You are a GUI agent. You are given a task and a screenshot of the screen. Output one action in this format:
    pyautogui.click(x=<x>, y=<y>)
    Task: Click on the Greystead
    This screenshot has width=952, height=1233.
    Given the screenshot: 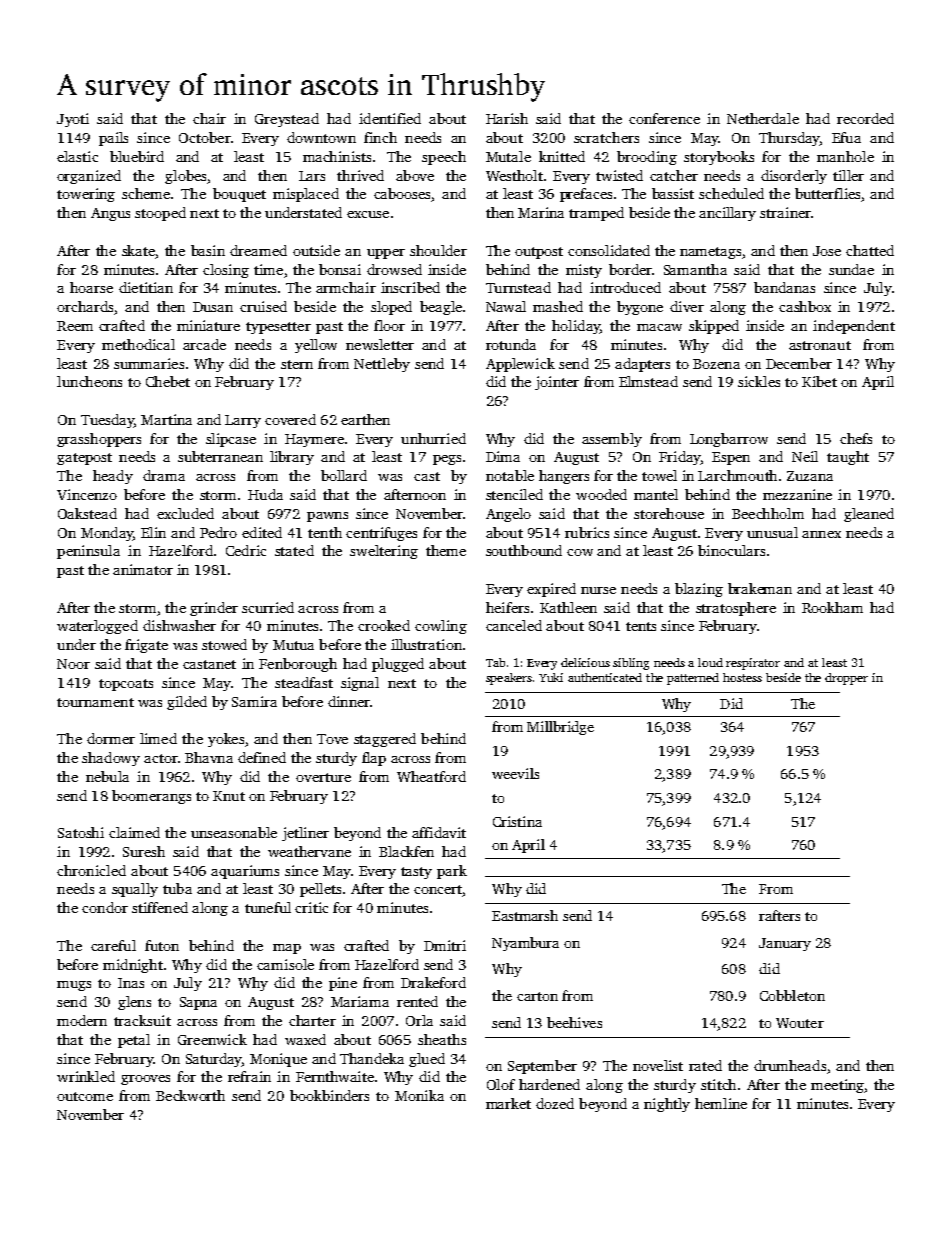 What is the action you would take?
    pyautogui.click(x=287, y=120)
